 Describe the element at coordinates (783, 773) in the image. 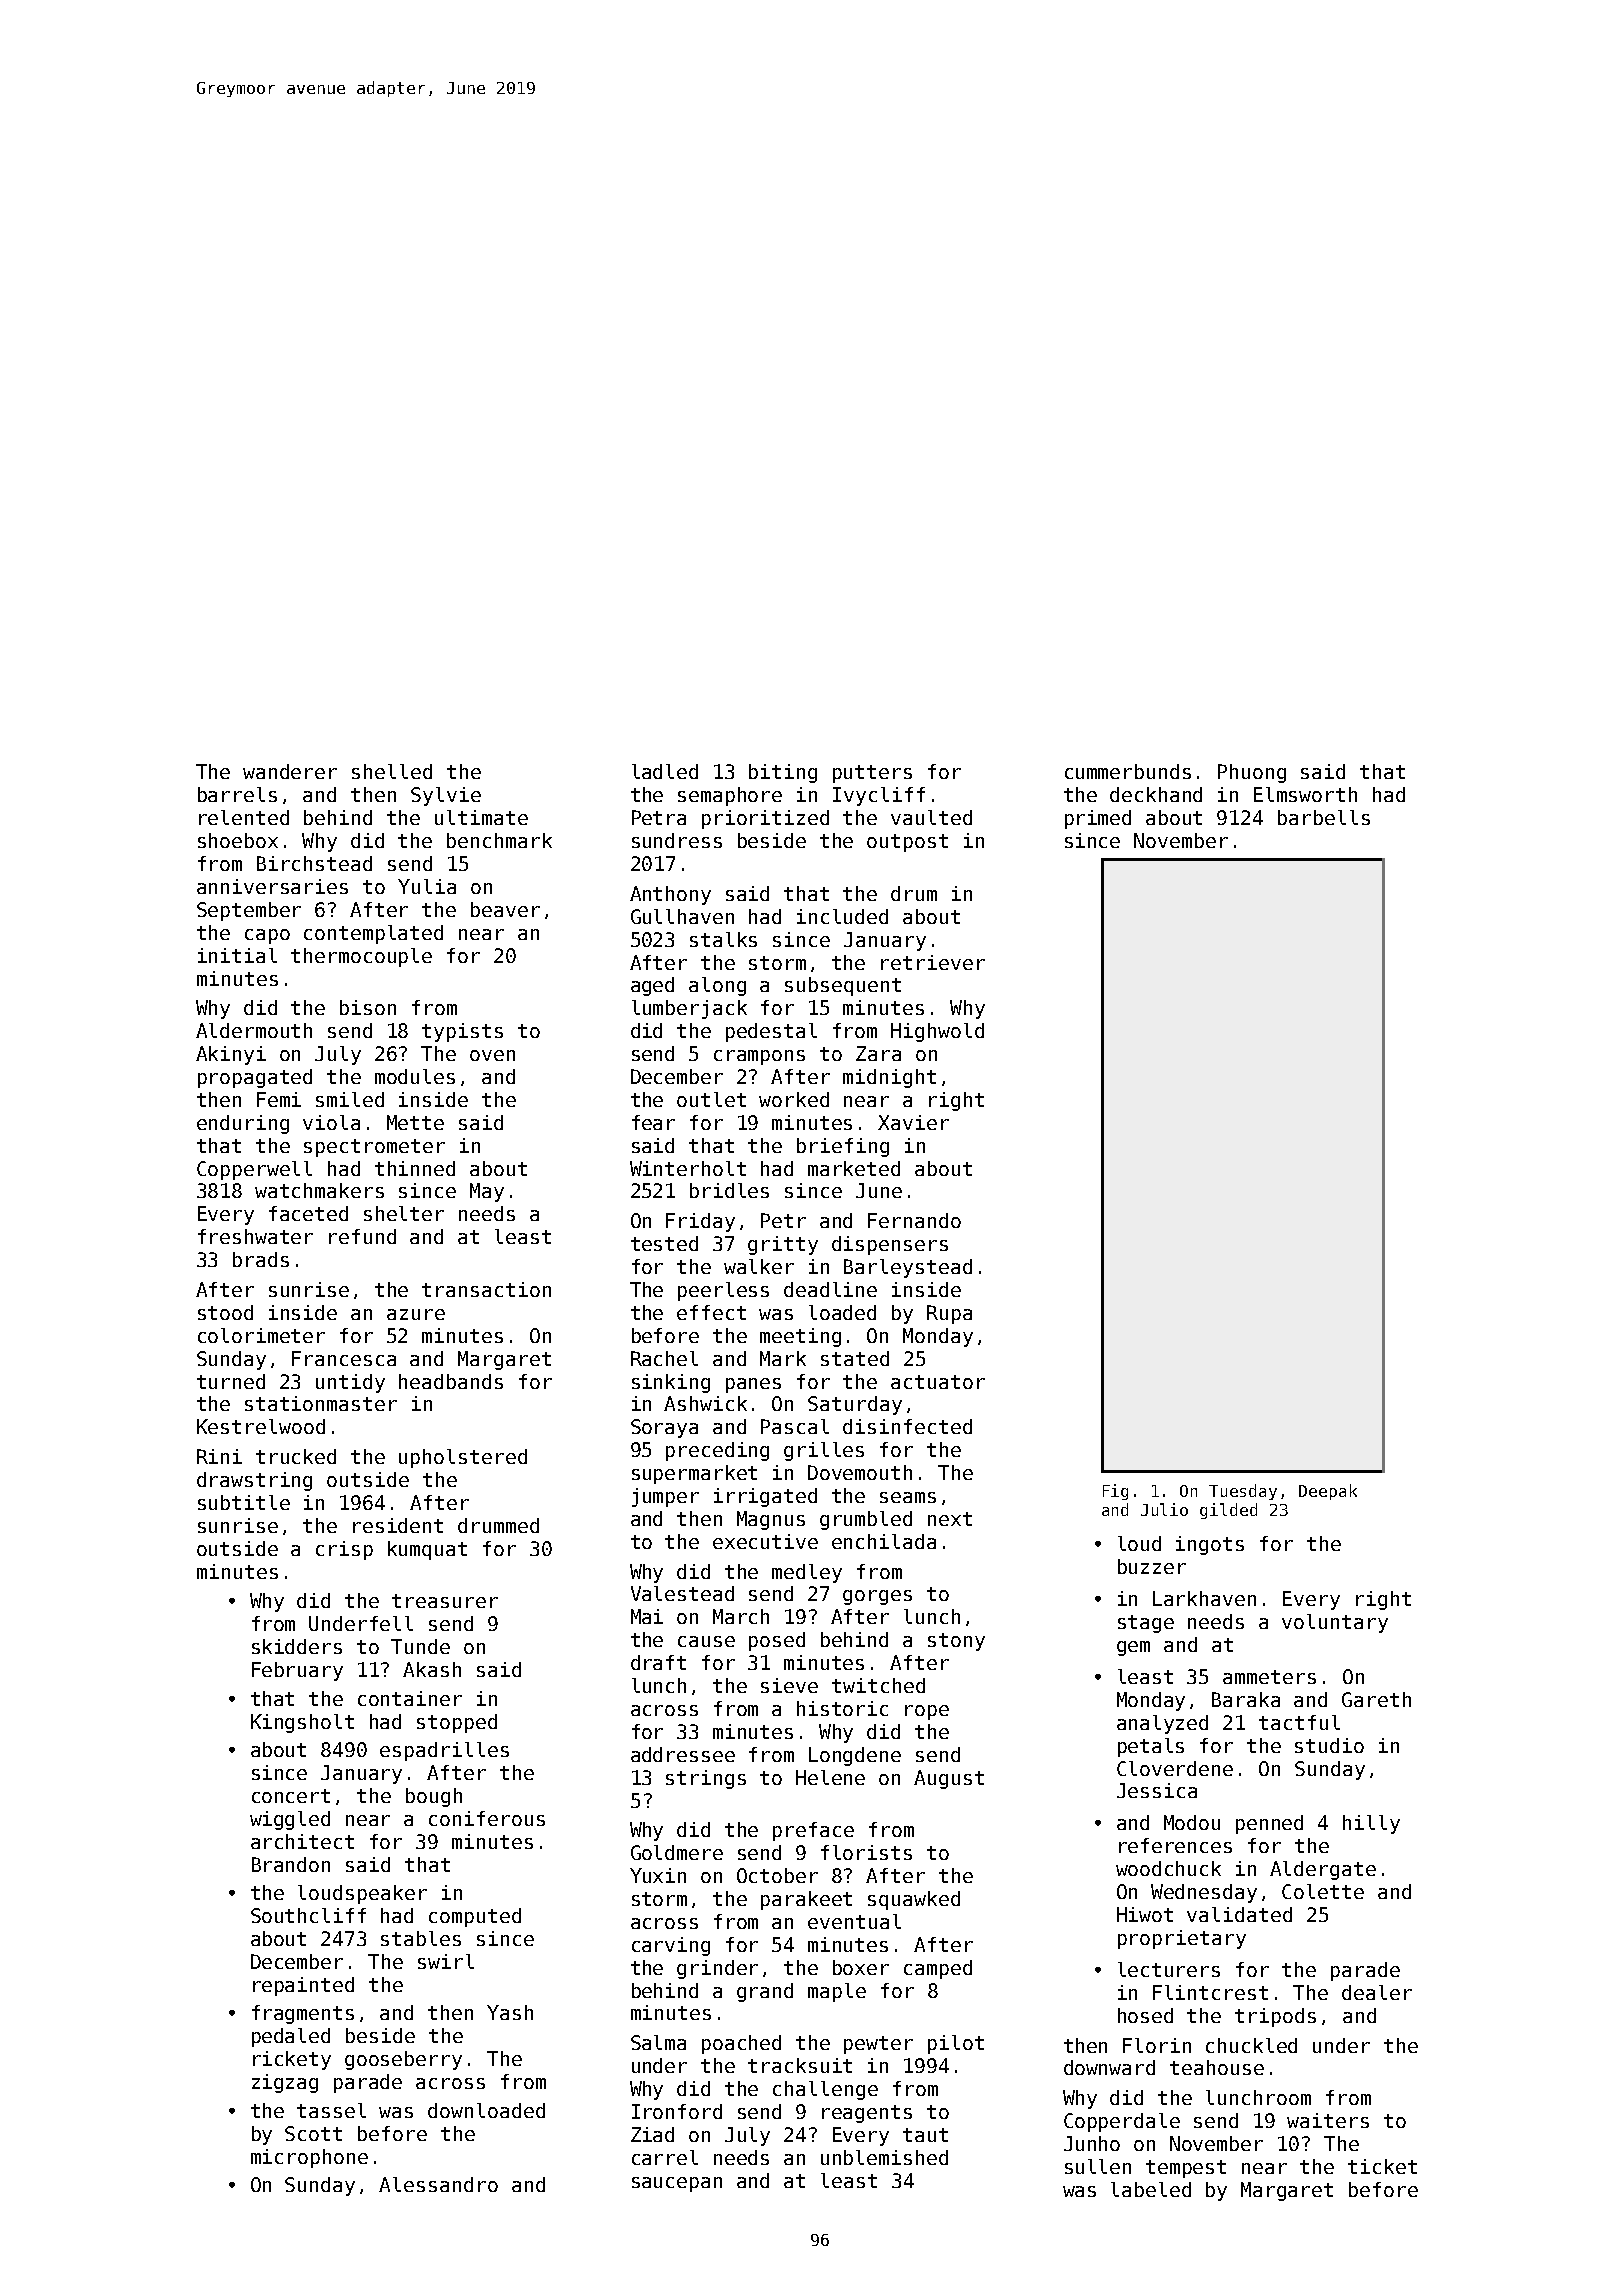

I see `biting` at that location.
